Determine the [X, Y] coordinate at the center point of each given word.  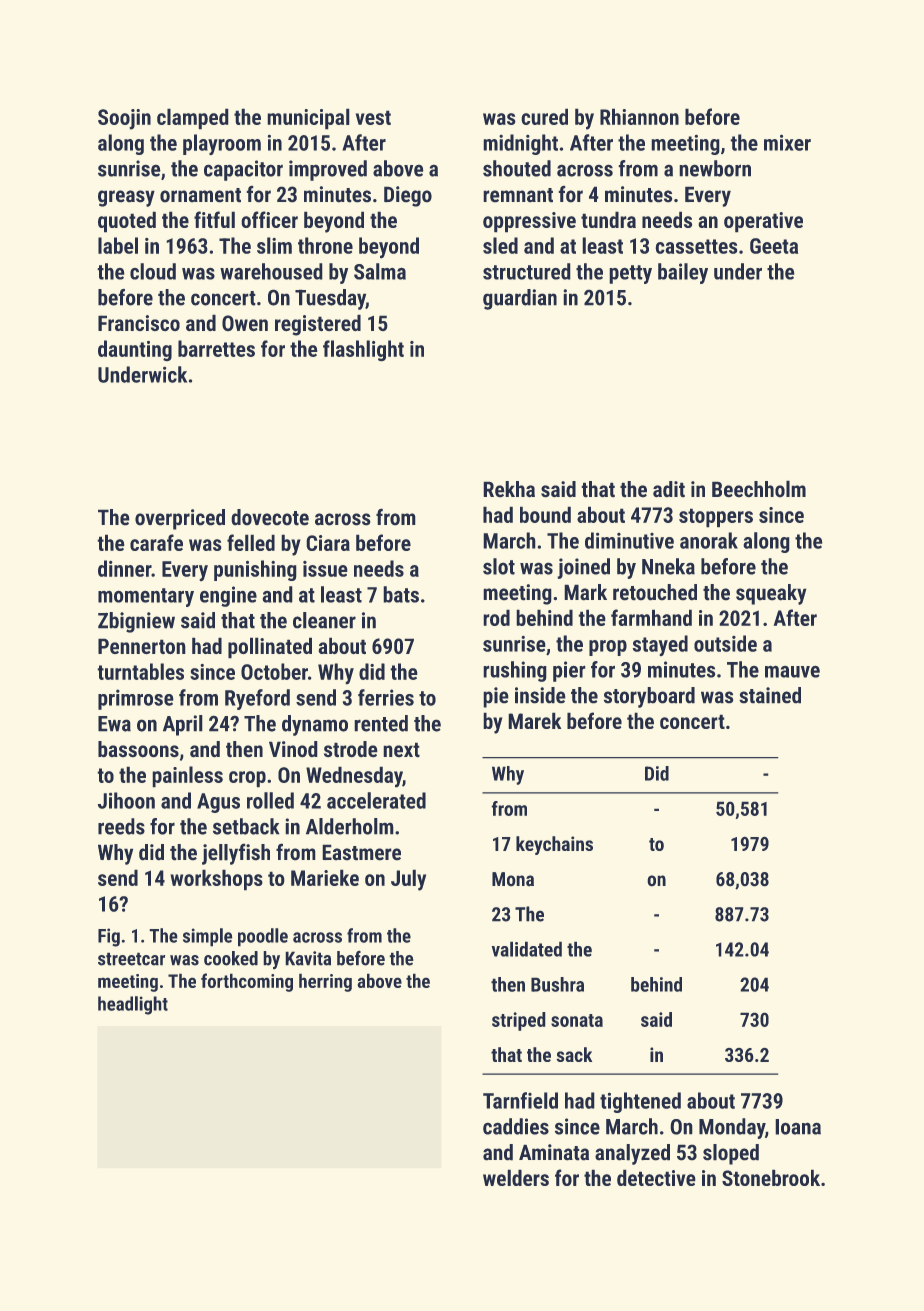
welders [516, 1177]
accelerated [376, 800]
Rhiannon [639, 116]
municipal [308, 119]
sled [500, 245]
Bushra [557, 984]
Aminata [554, 1152]
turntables [140, 671]
